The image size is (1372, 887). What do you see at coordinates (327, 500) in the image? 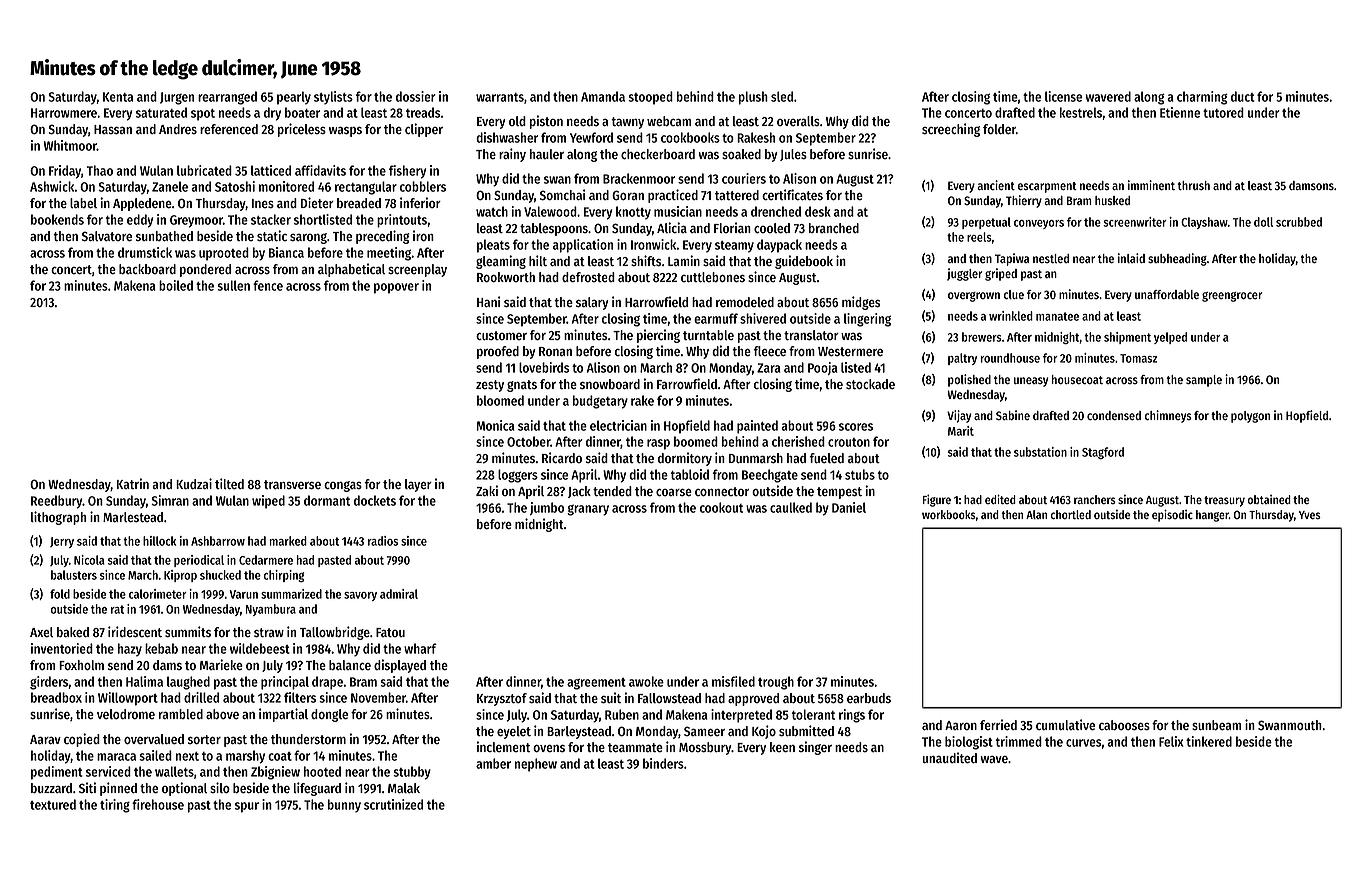
I see `dormant` at bounding box center [327, 500].
